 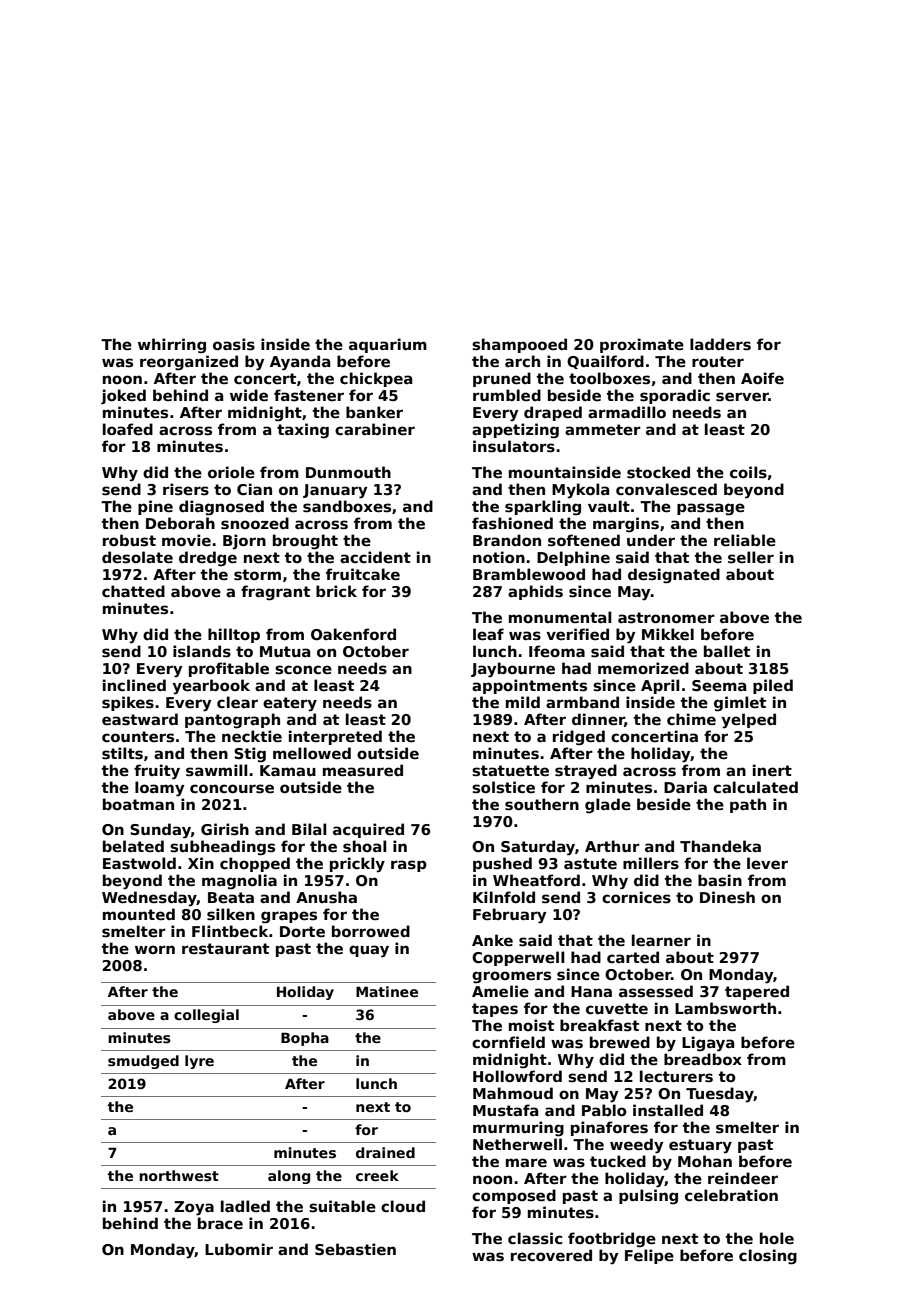 I want to click on Lubomir, so click(x=239, y=1249).
